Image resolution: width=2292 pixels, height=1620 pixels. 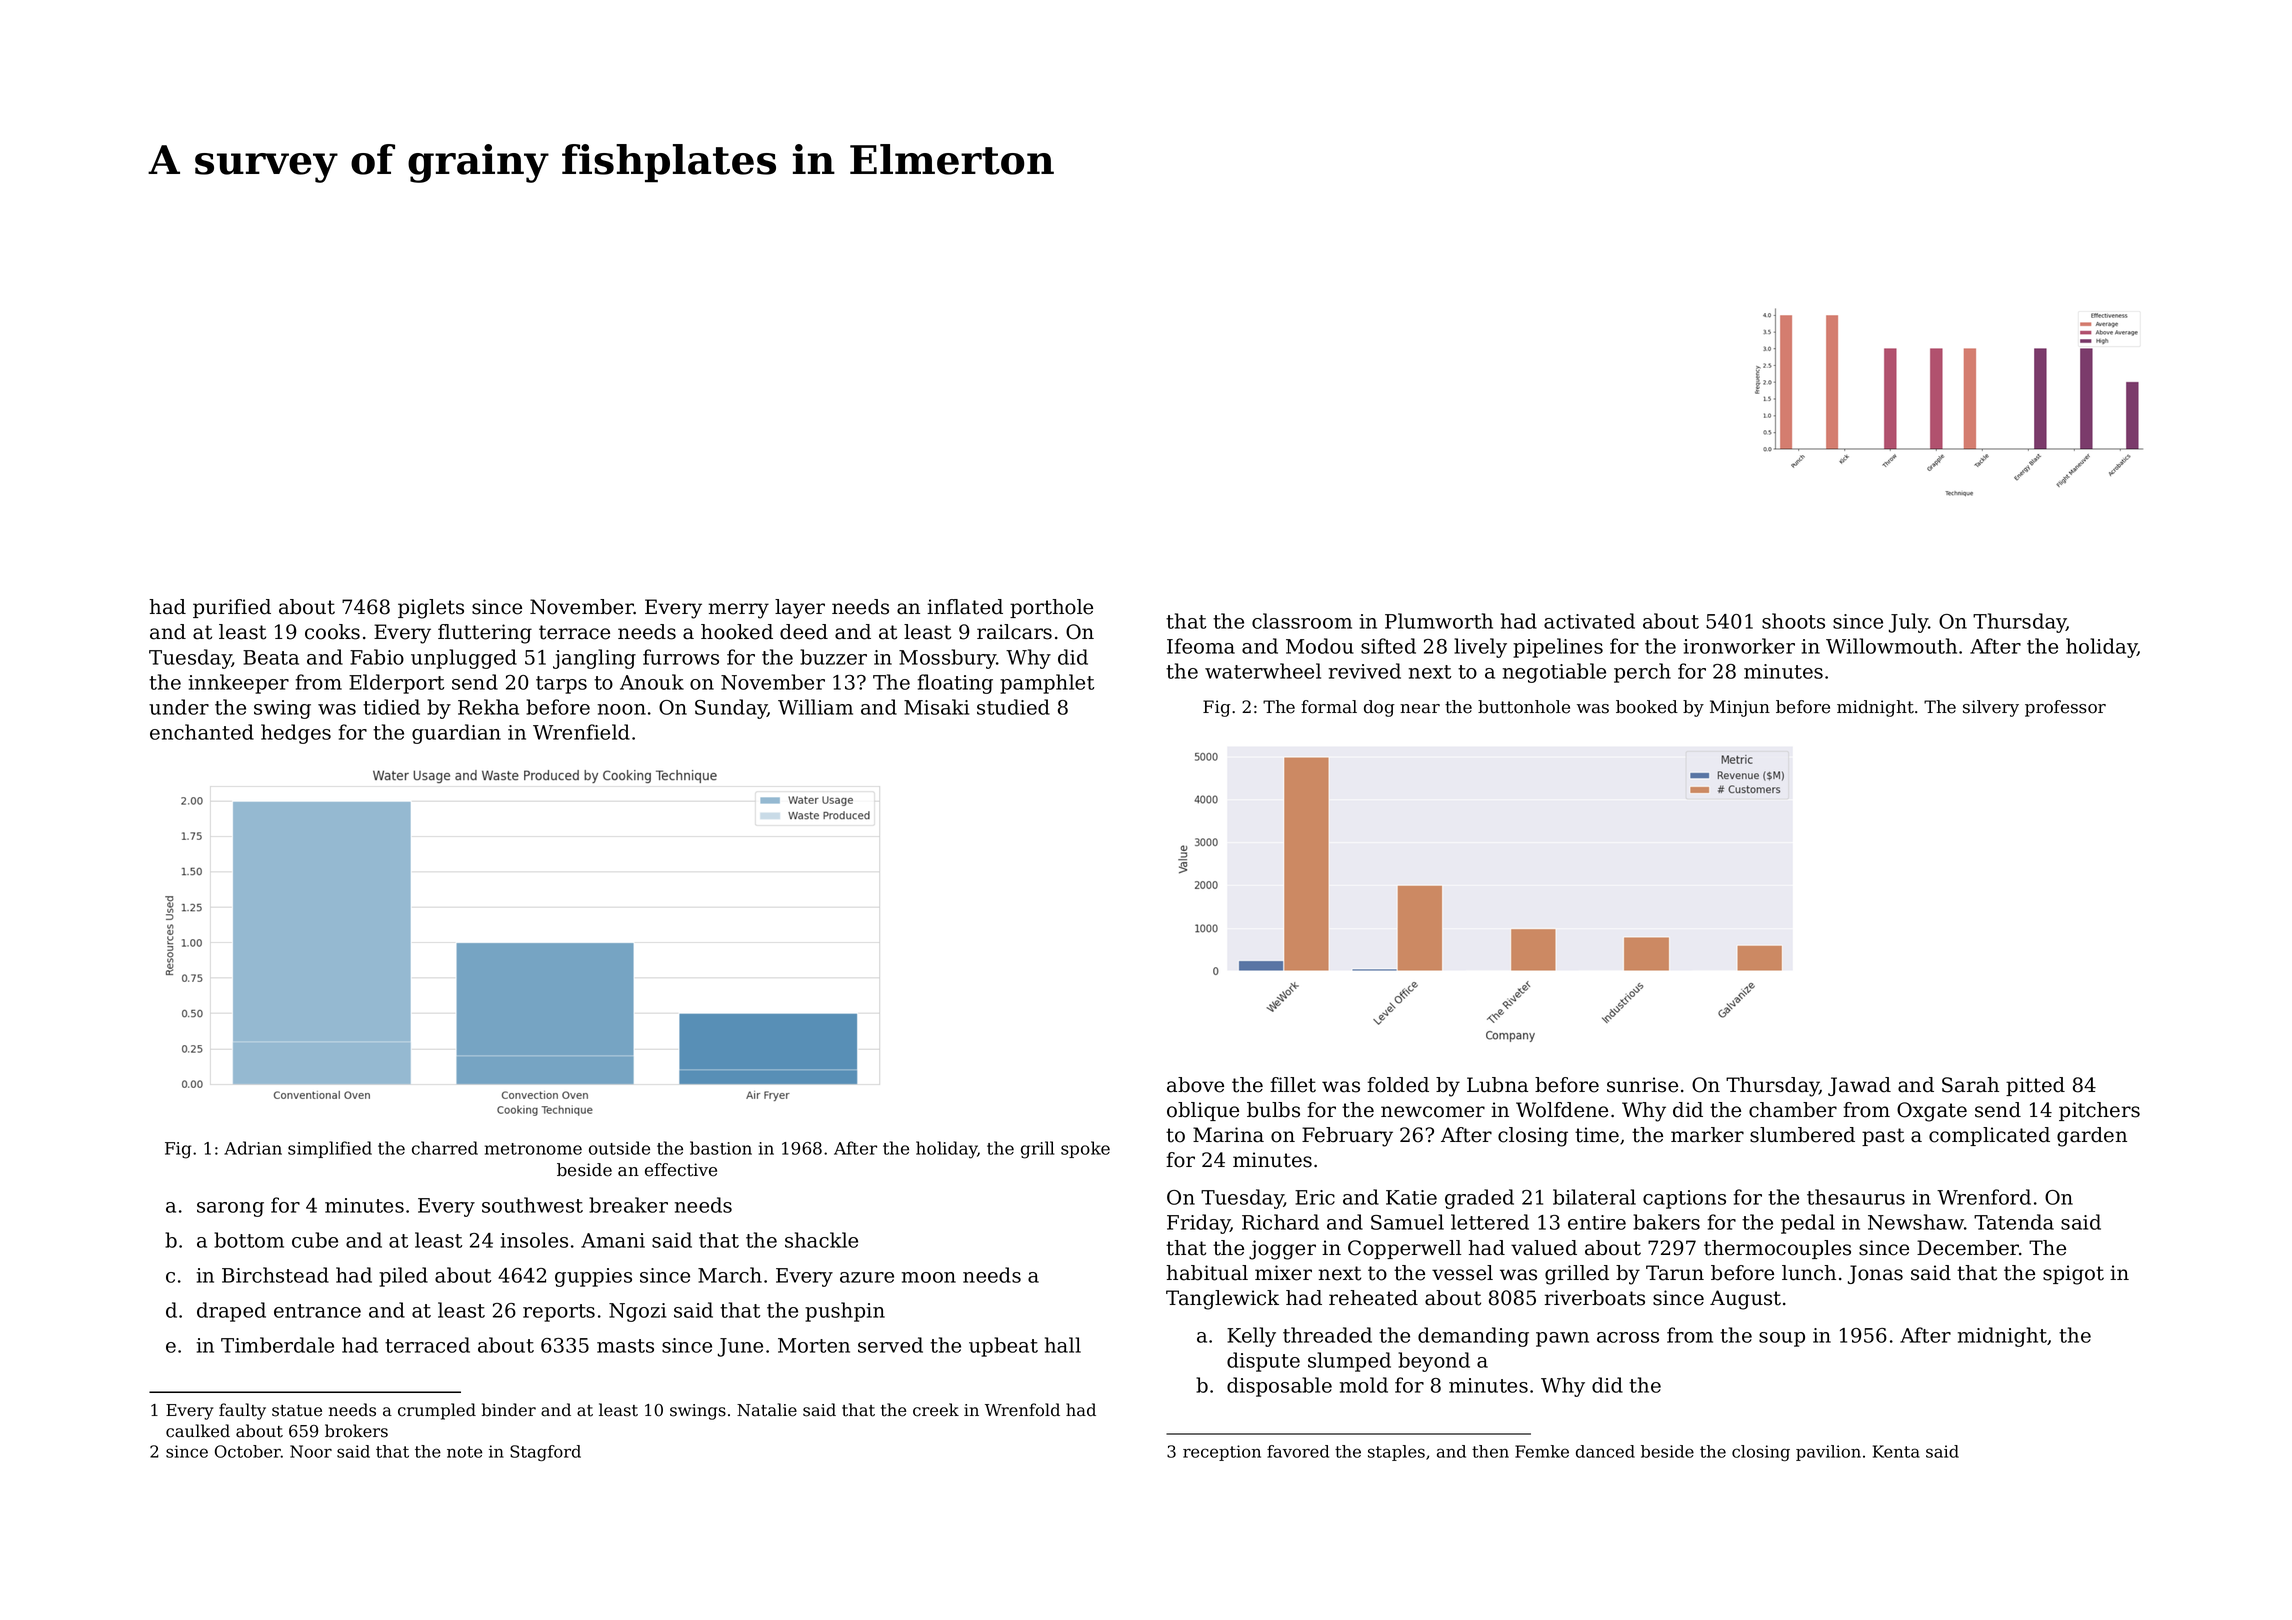 What do you see at coordinates (330, 1149) in the screenshot?
I see `simplified` at bounding box center [330, 1149].
